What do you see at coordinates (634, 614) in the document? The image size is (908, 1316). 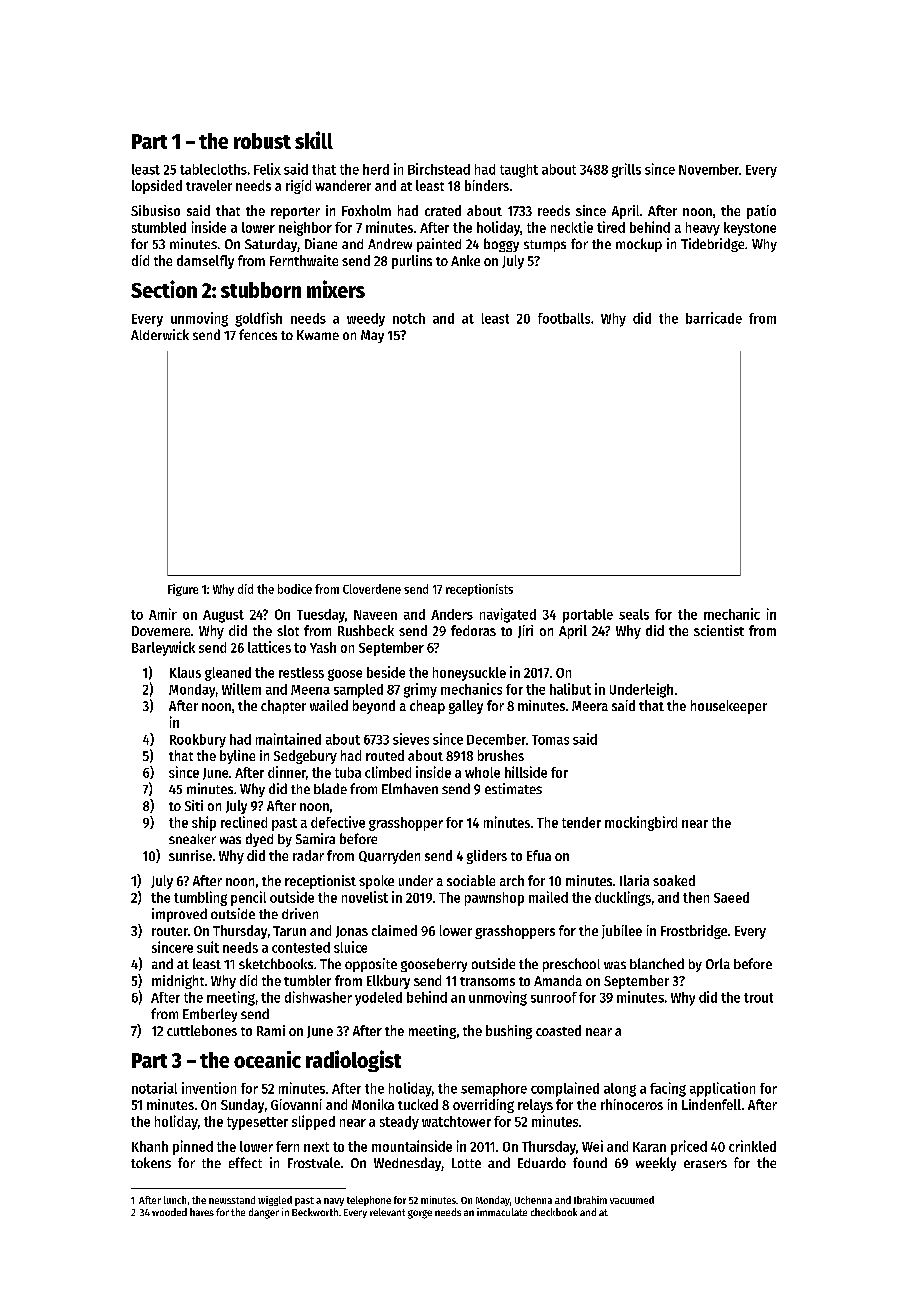 I see `seals` at bounding box center [634, 614].
